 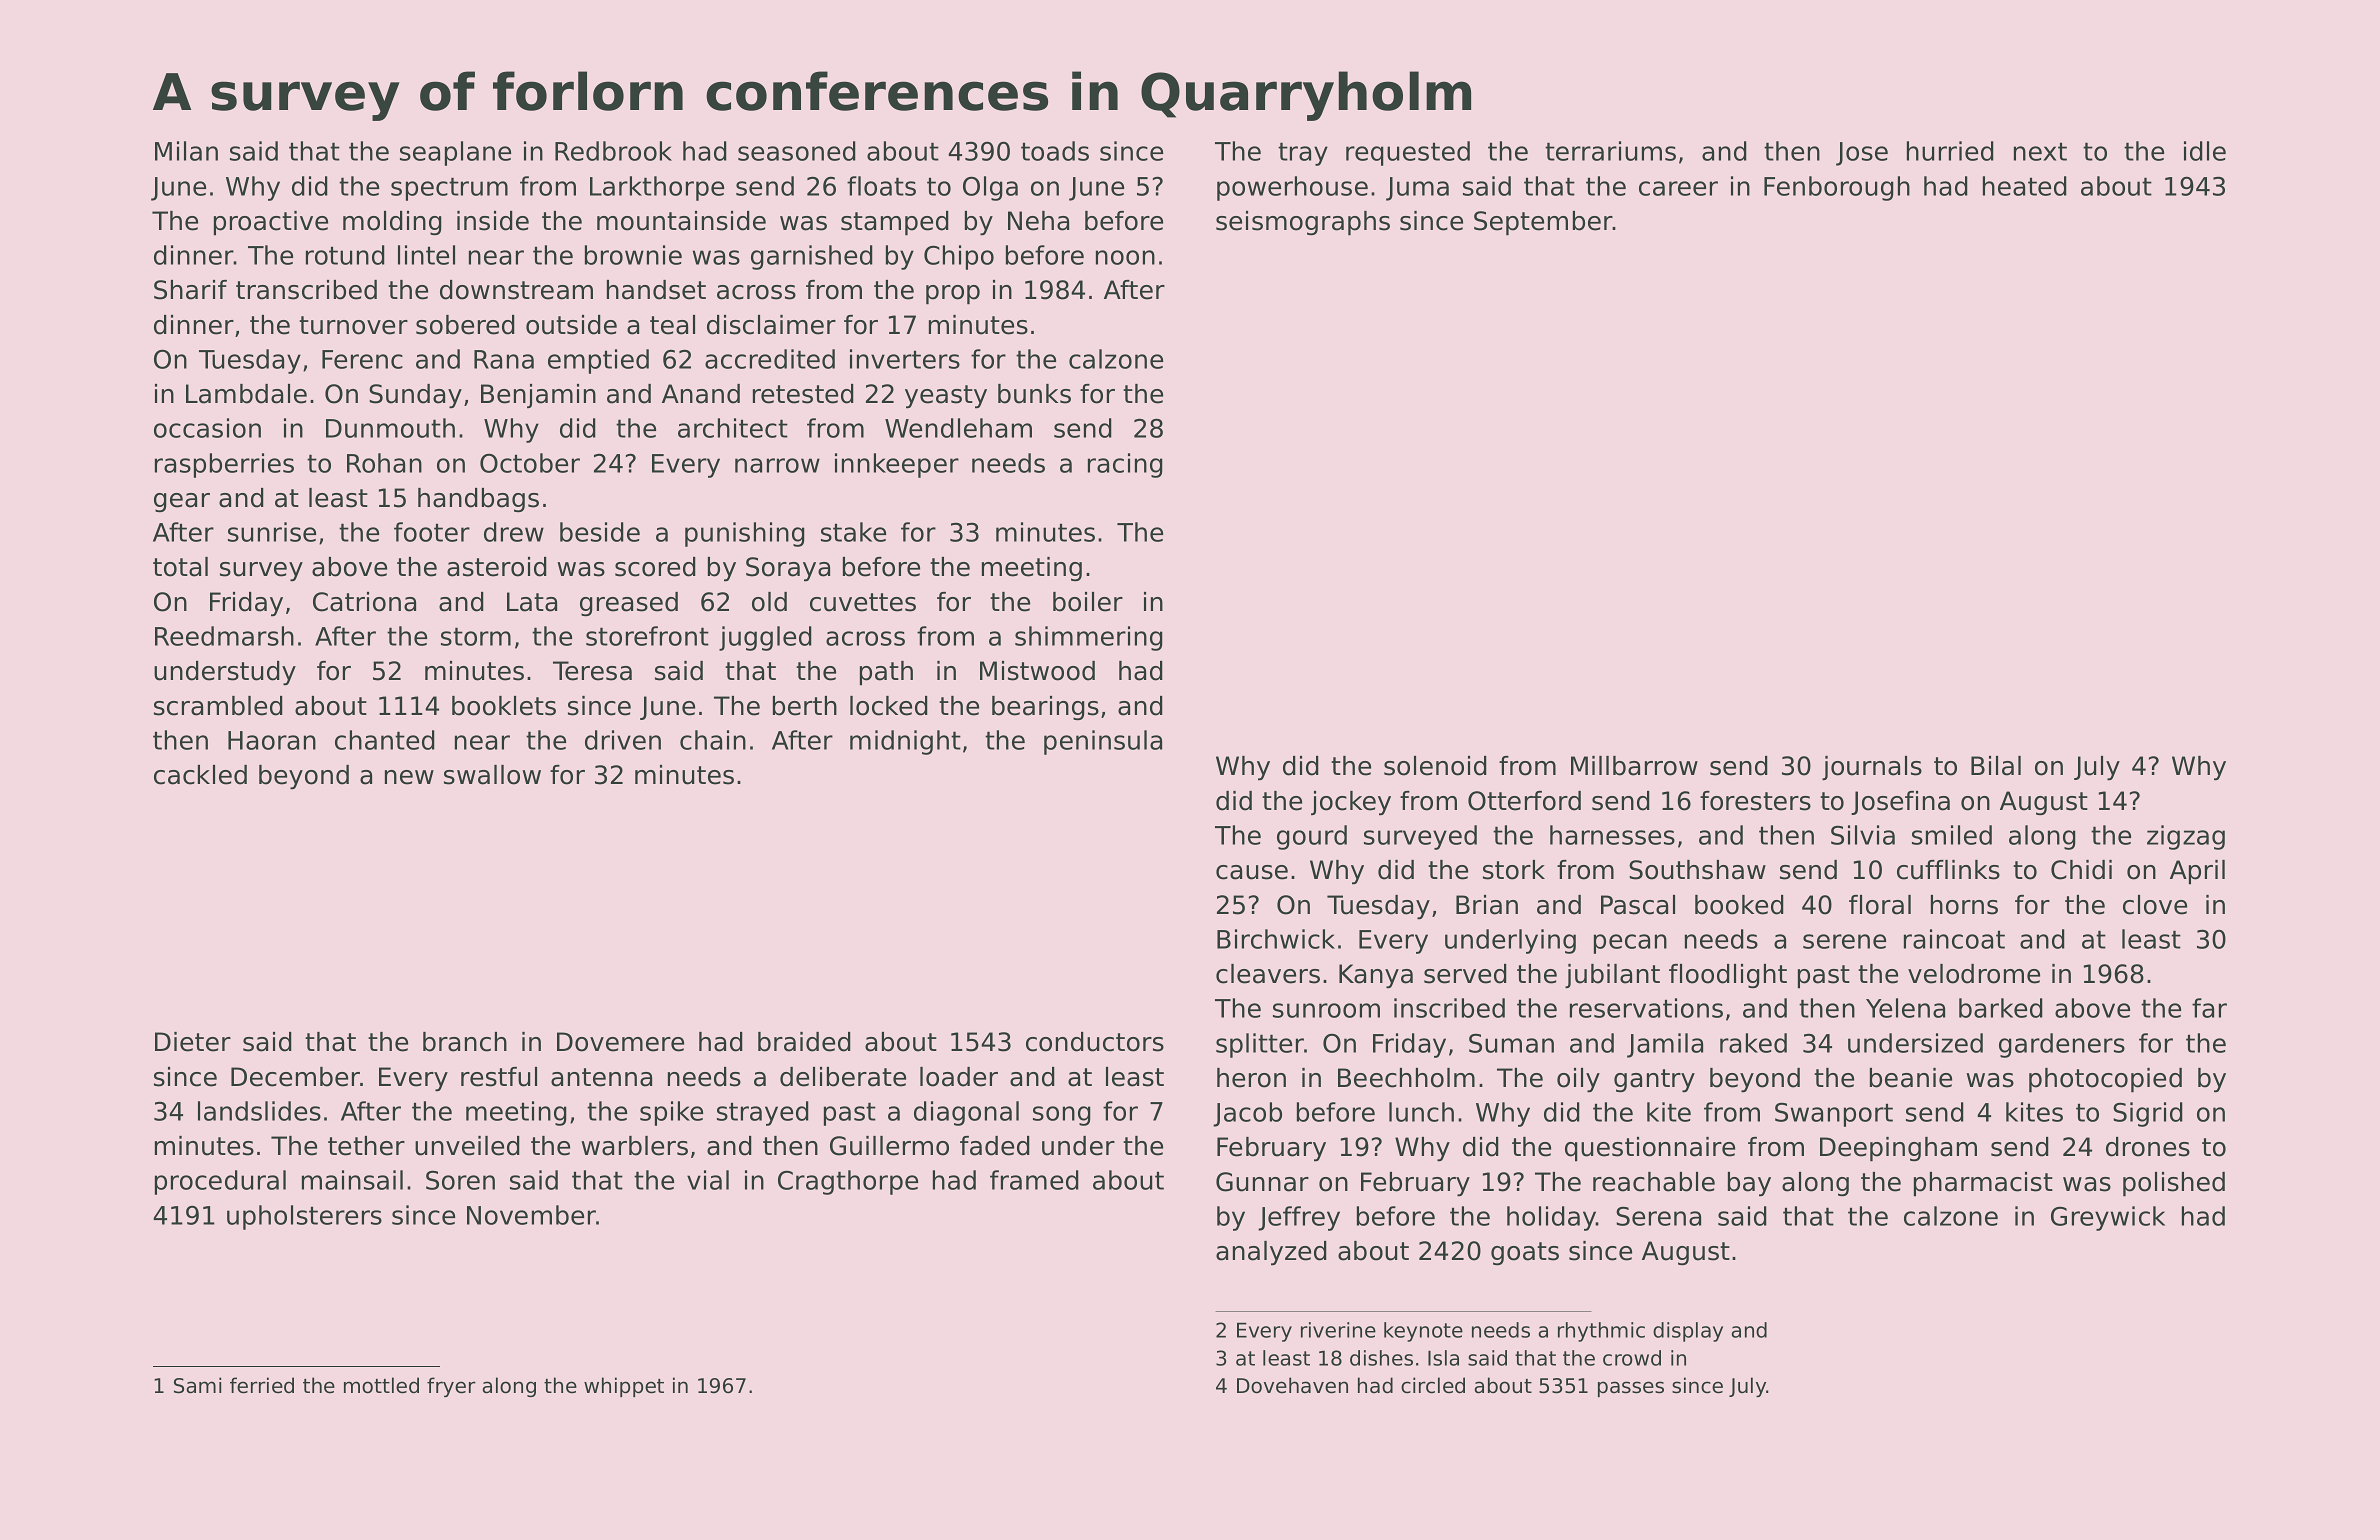 What do you see at coordinates (620, 1042) in the image?
I see `Dovemere` at bounding box center [620, 1042].
